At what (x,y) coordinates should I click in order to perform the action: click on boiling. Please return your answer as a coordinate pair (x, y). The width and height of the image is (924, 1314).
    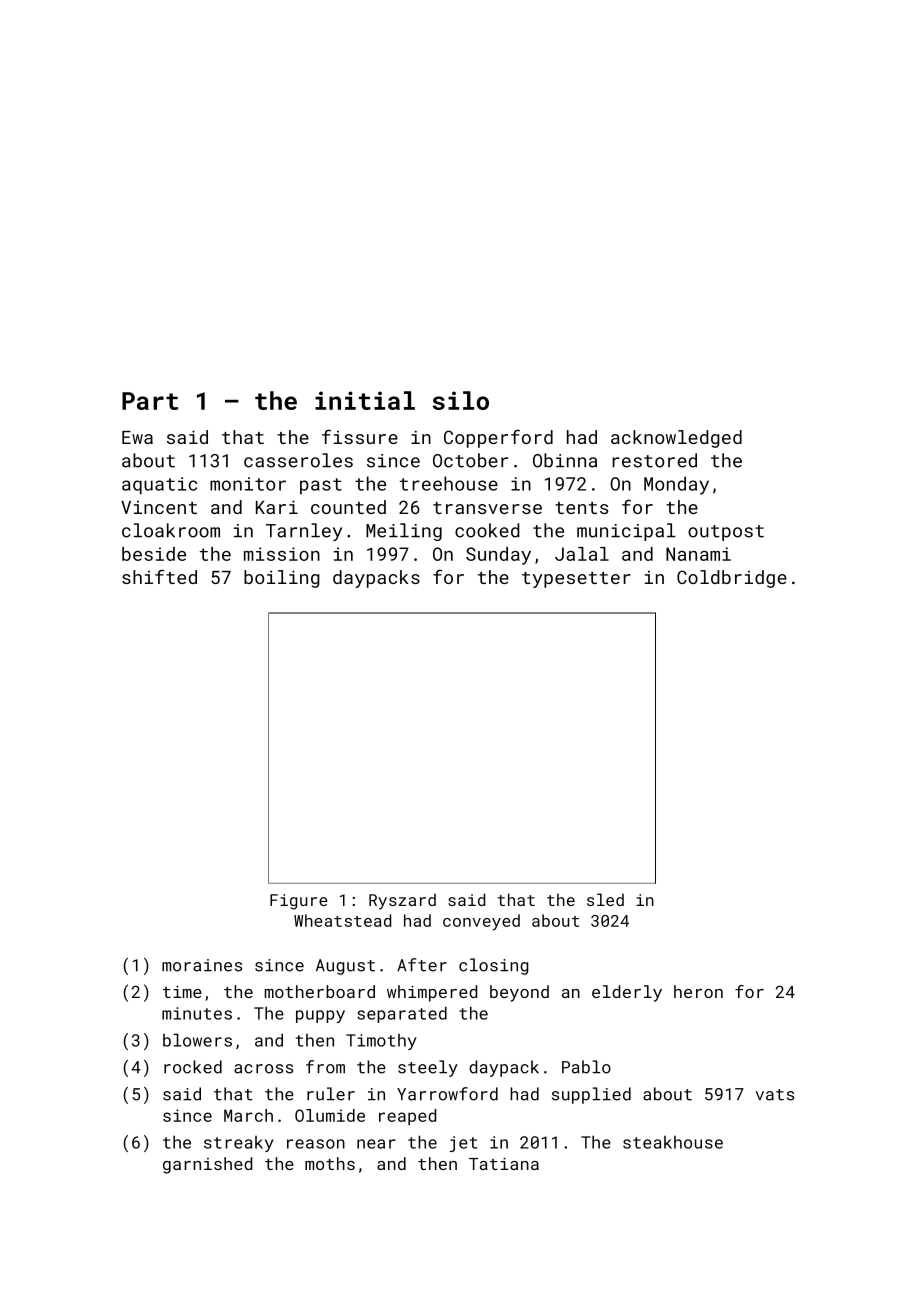
    Looking at the image, I should click on (282, 579).
